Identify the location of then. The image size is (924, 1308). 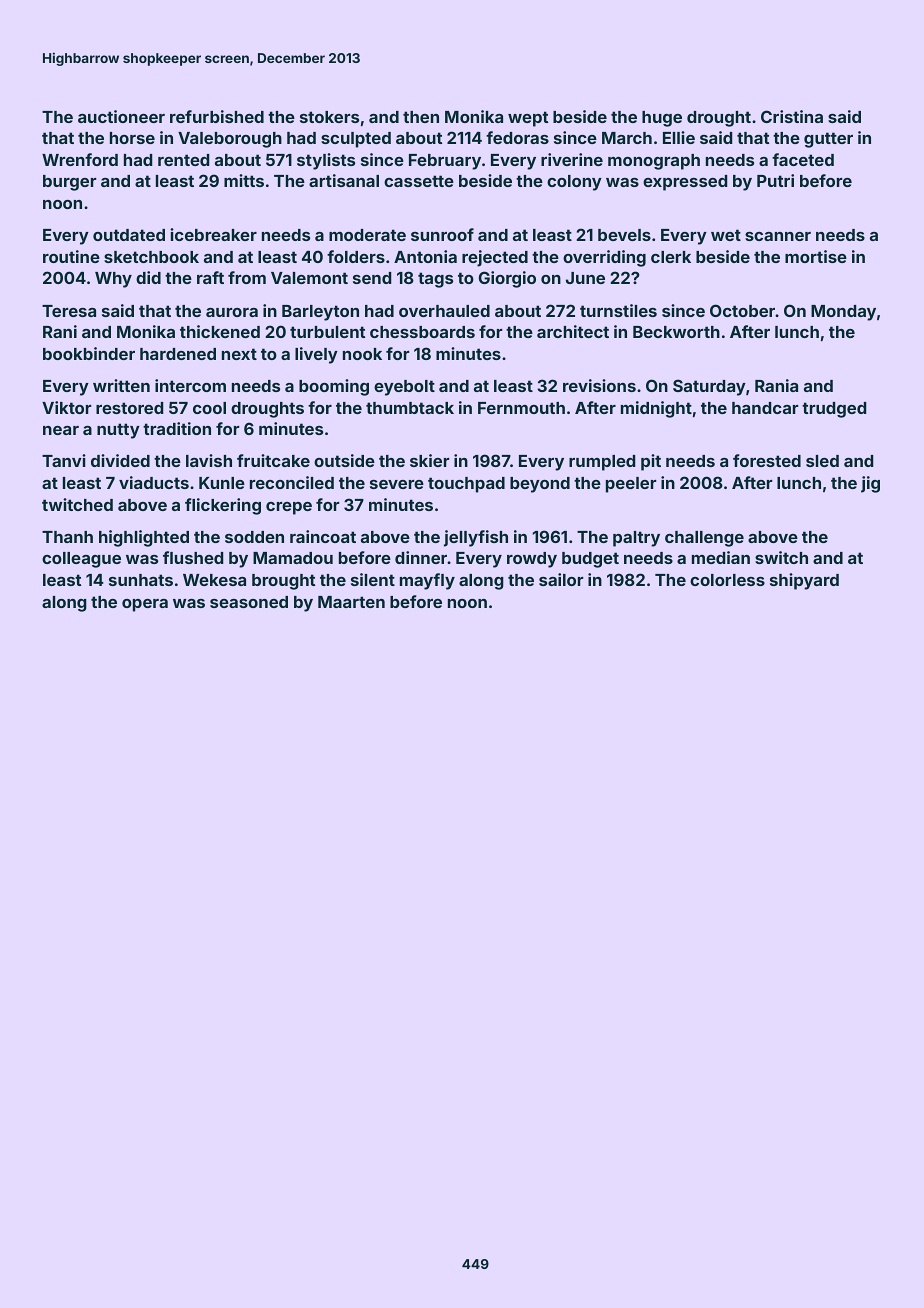
(421, 117).
